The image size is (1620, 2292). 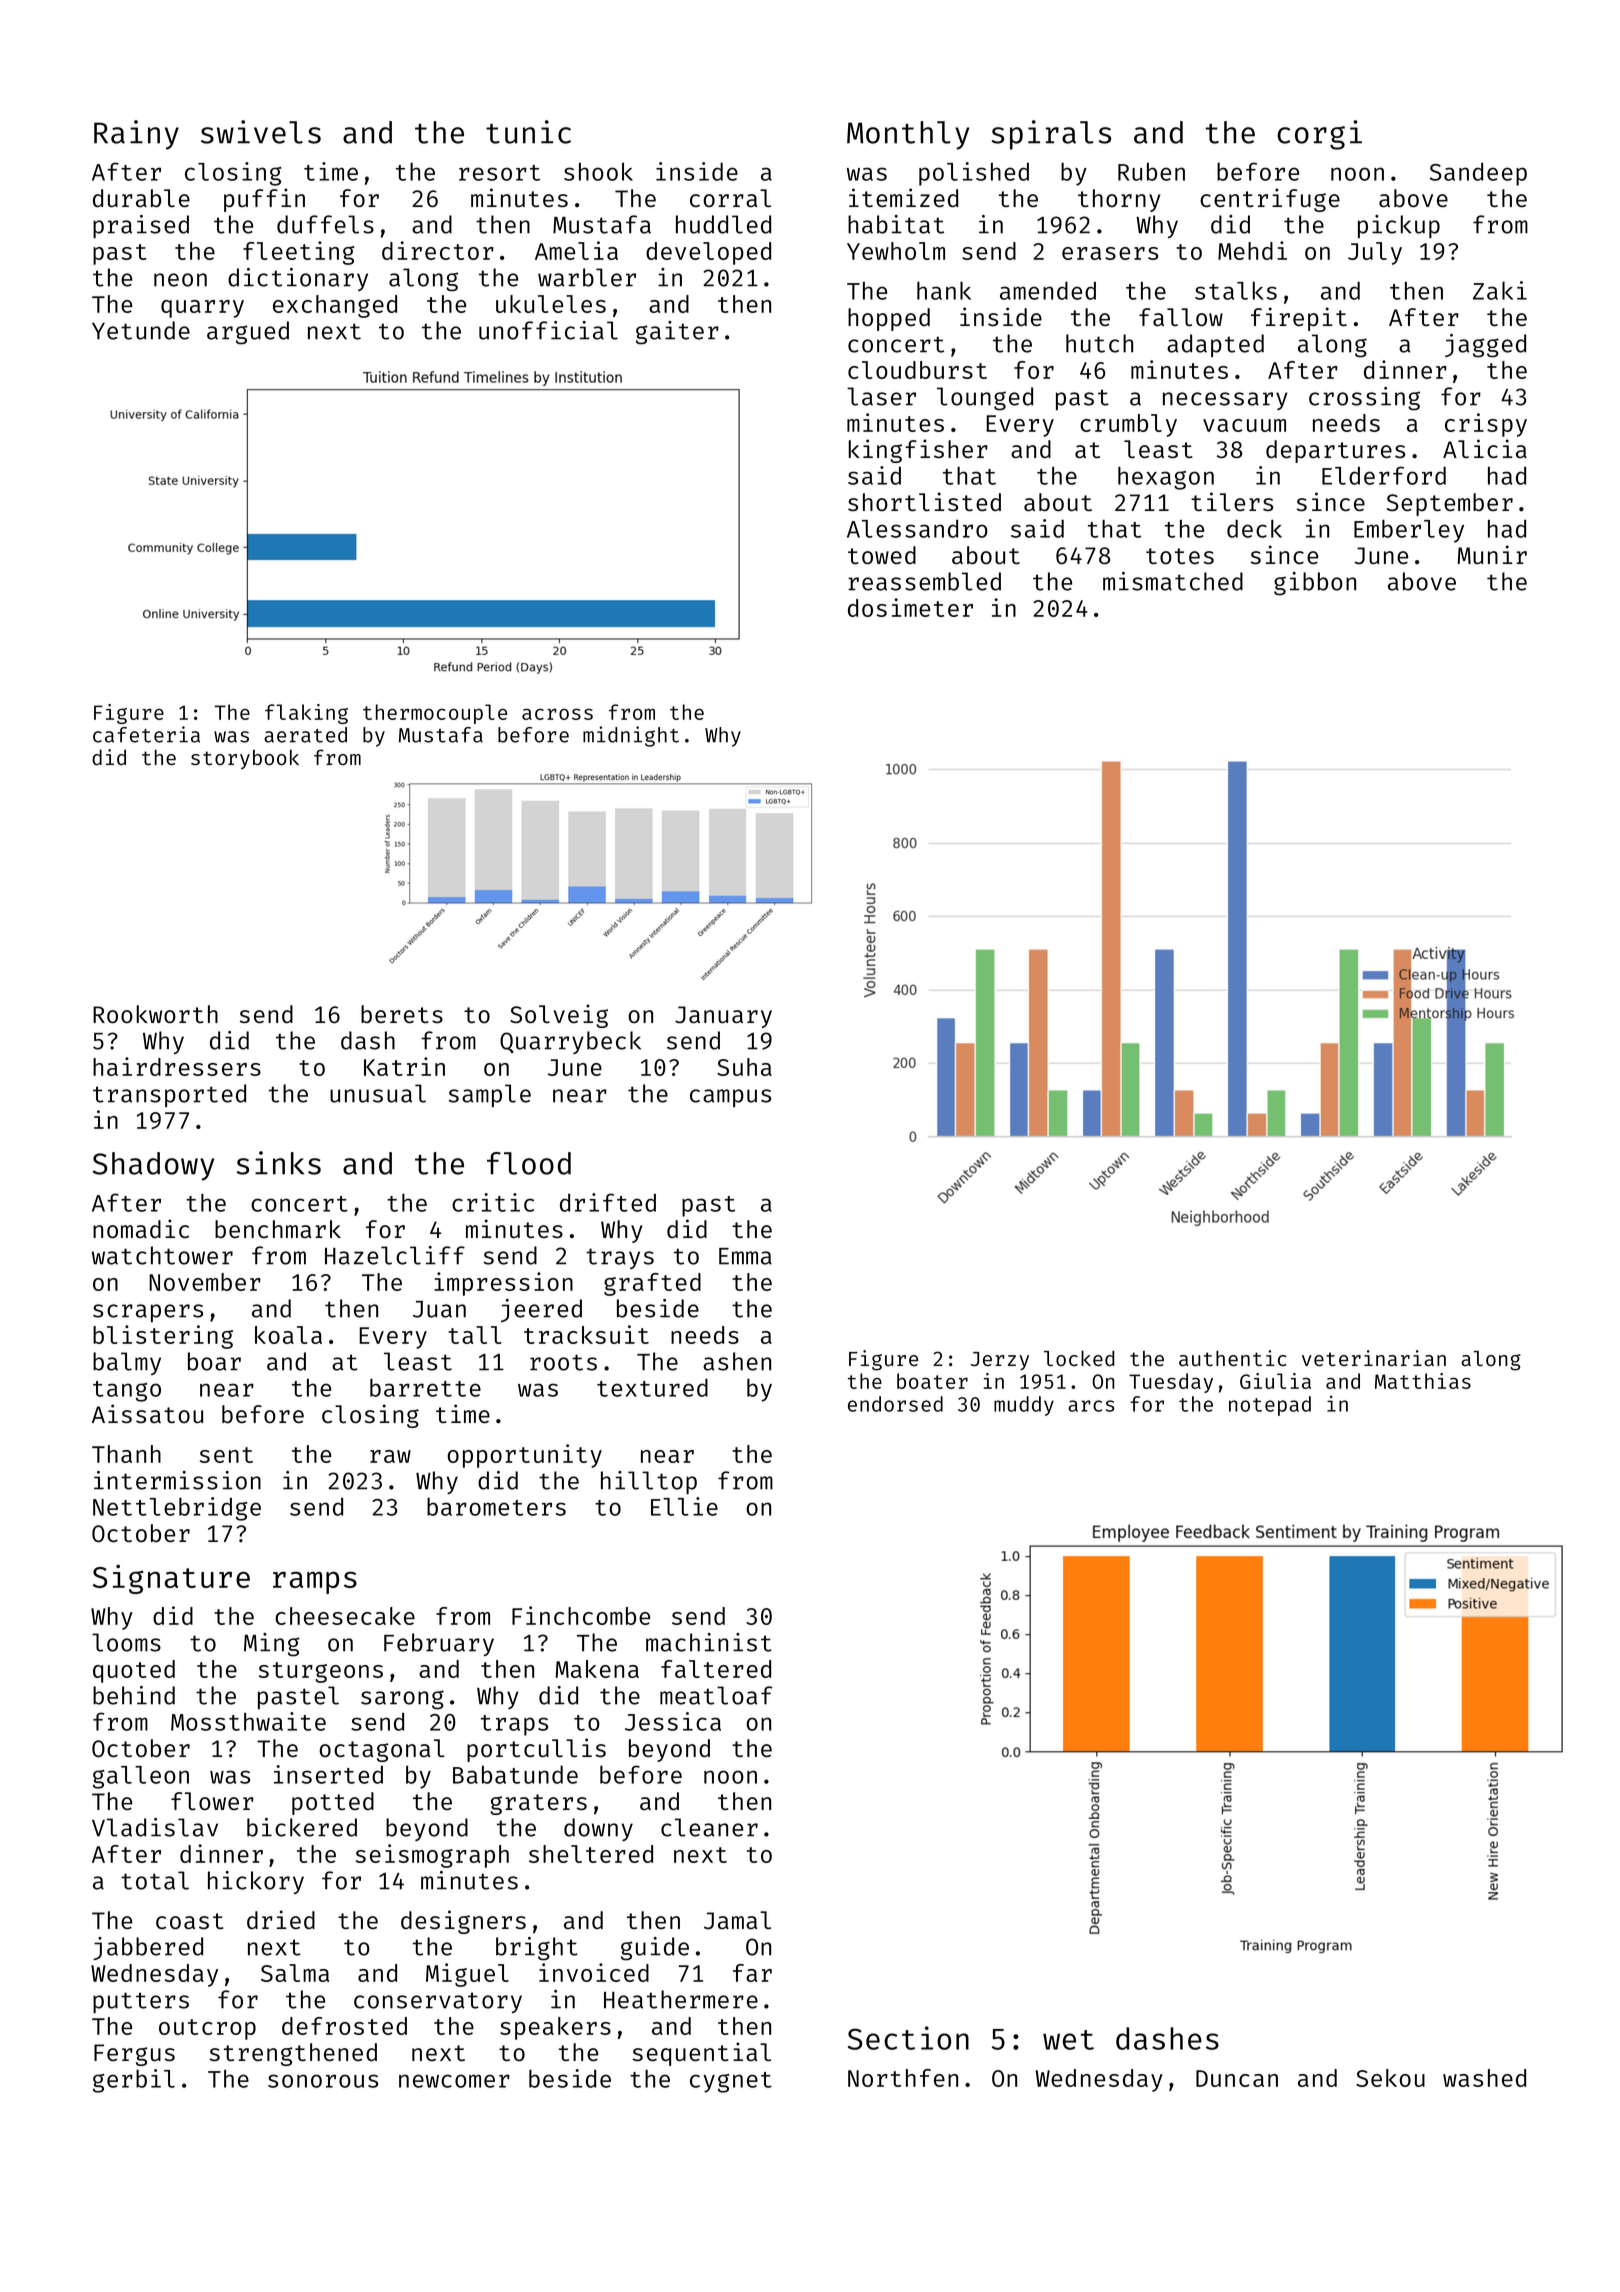 I want to click on pickup, so click(x=1399, y=226).
